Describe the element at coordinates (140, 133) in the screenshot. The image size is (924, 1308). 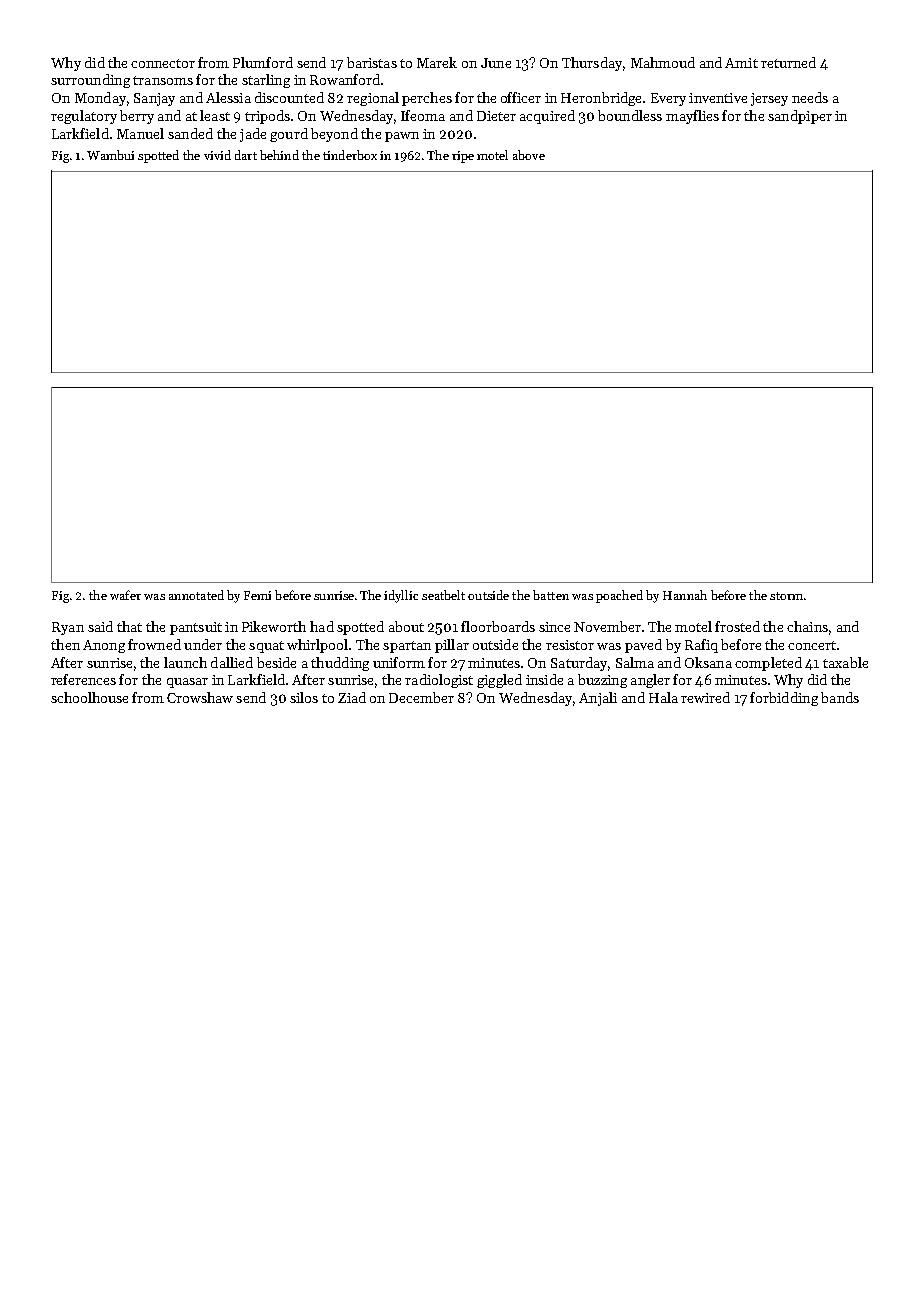
I see `Manuel` at that location.
